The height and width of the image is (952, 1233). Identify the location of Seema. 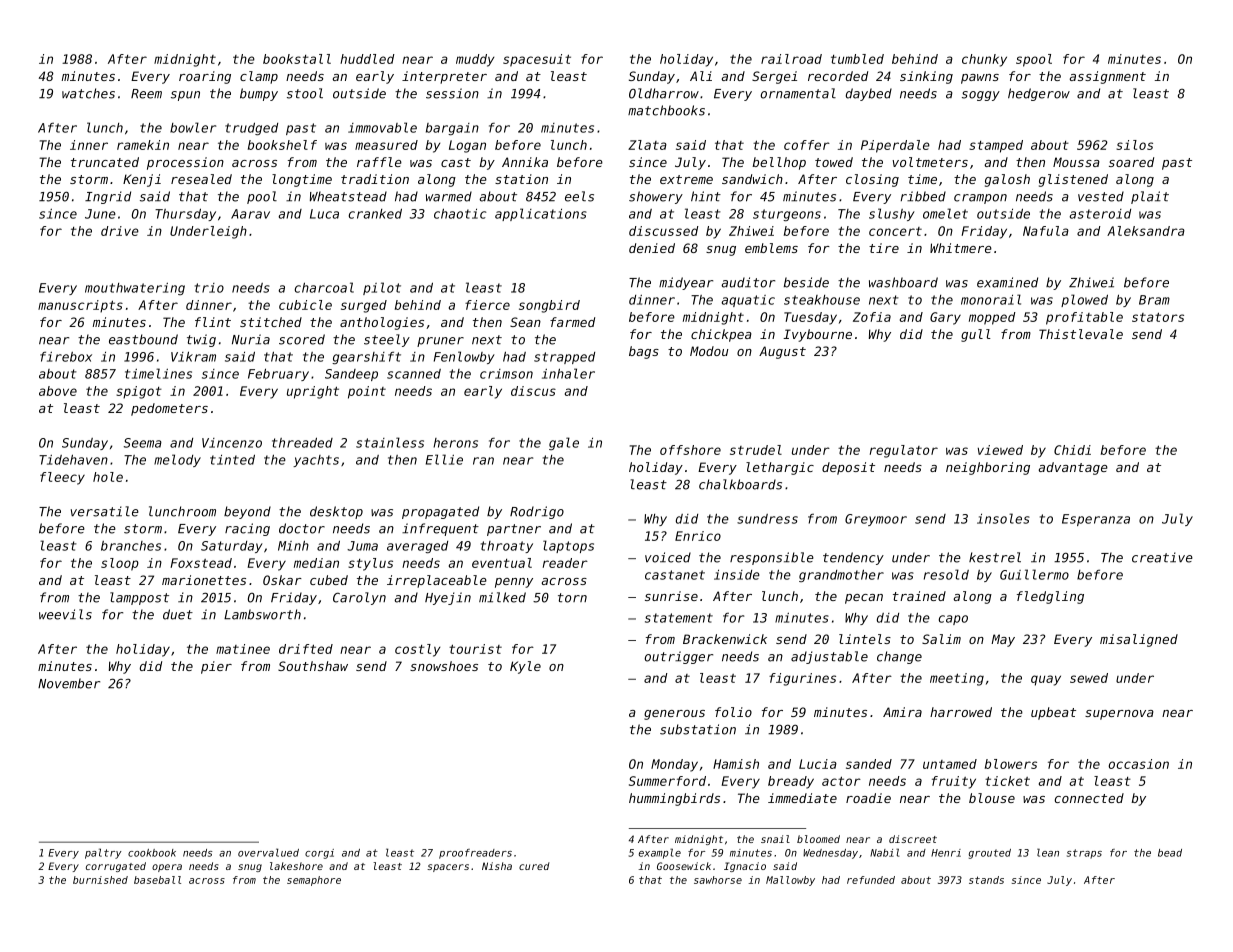
(143, 443).
